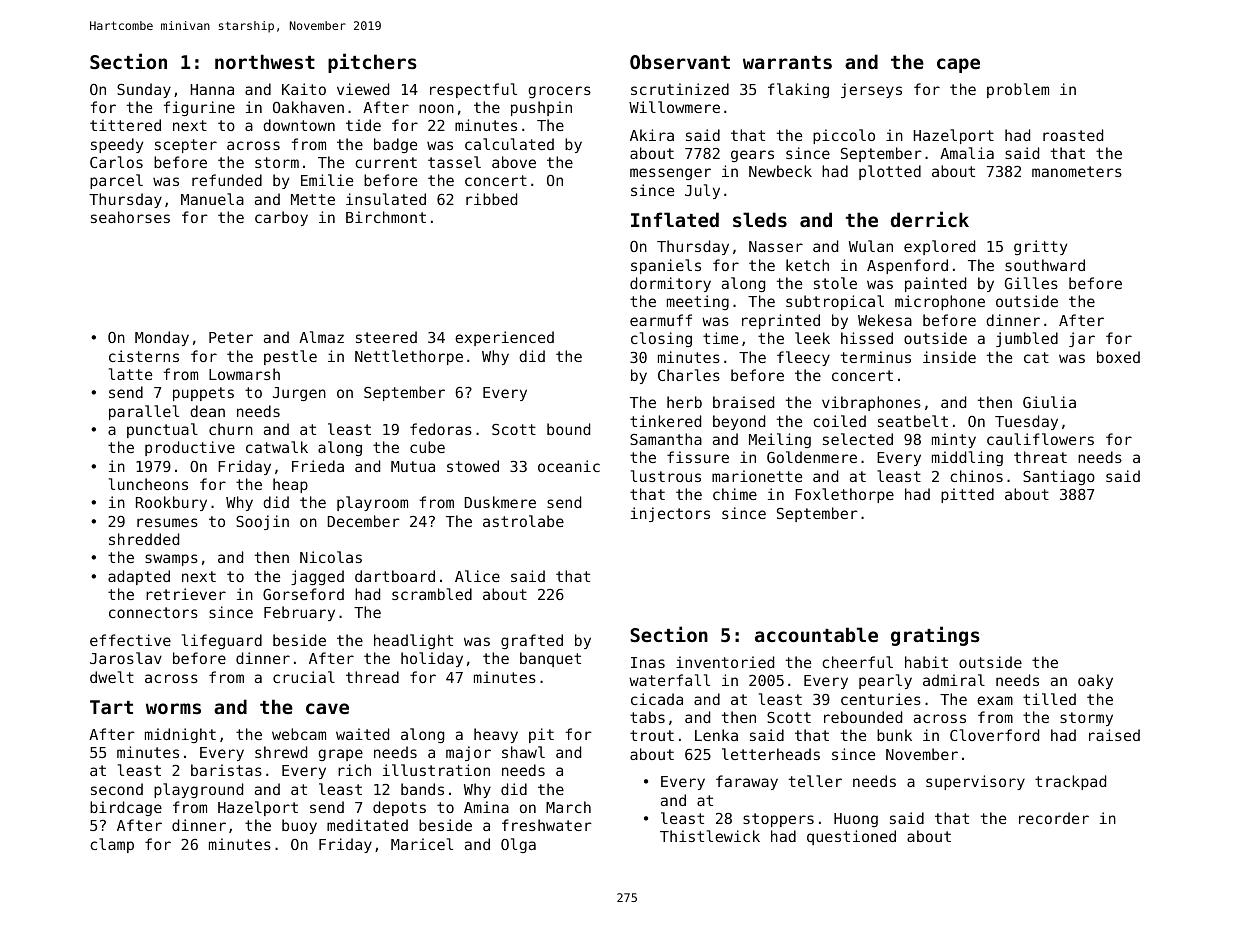  I want to click on northwest, so click(265, 61).
